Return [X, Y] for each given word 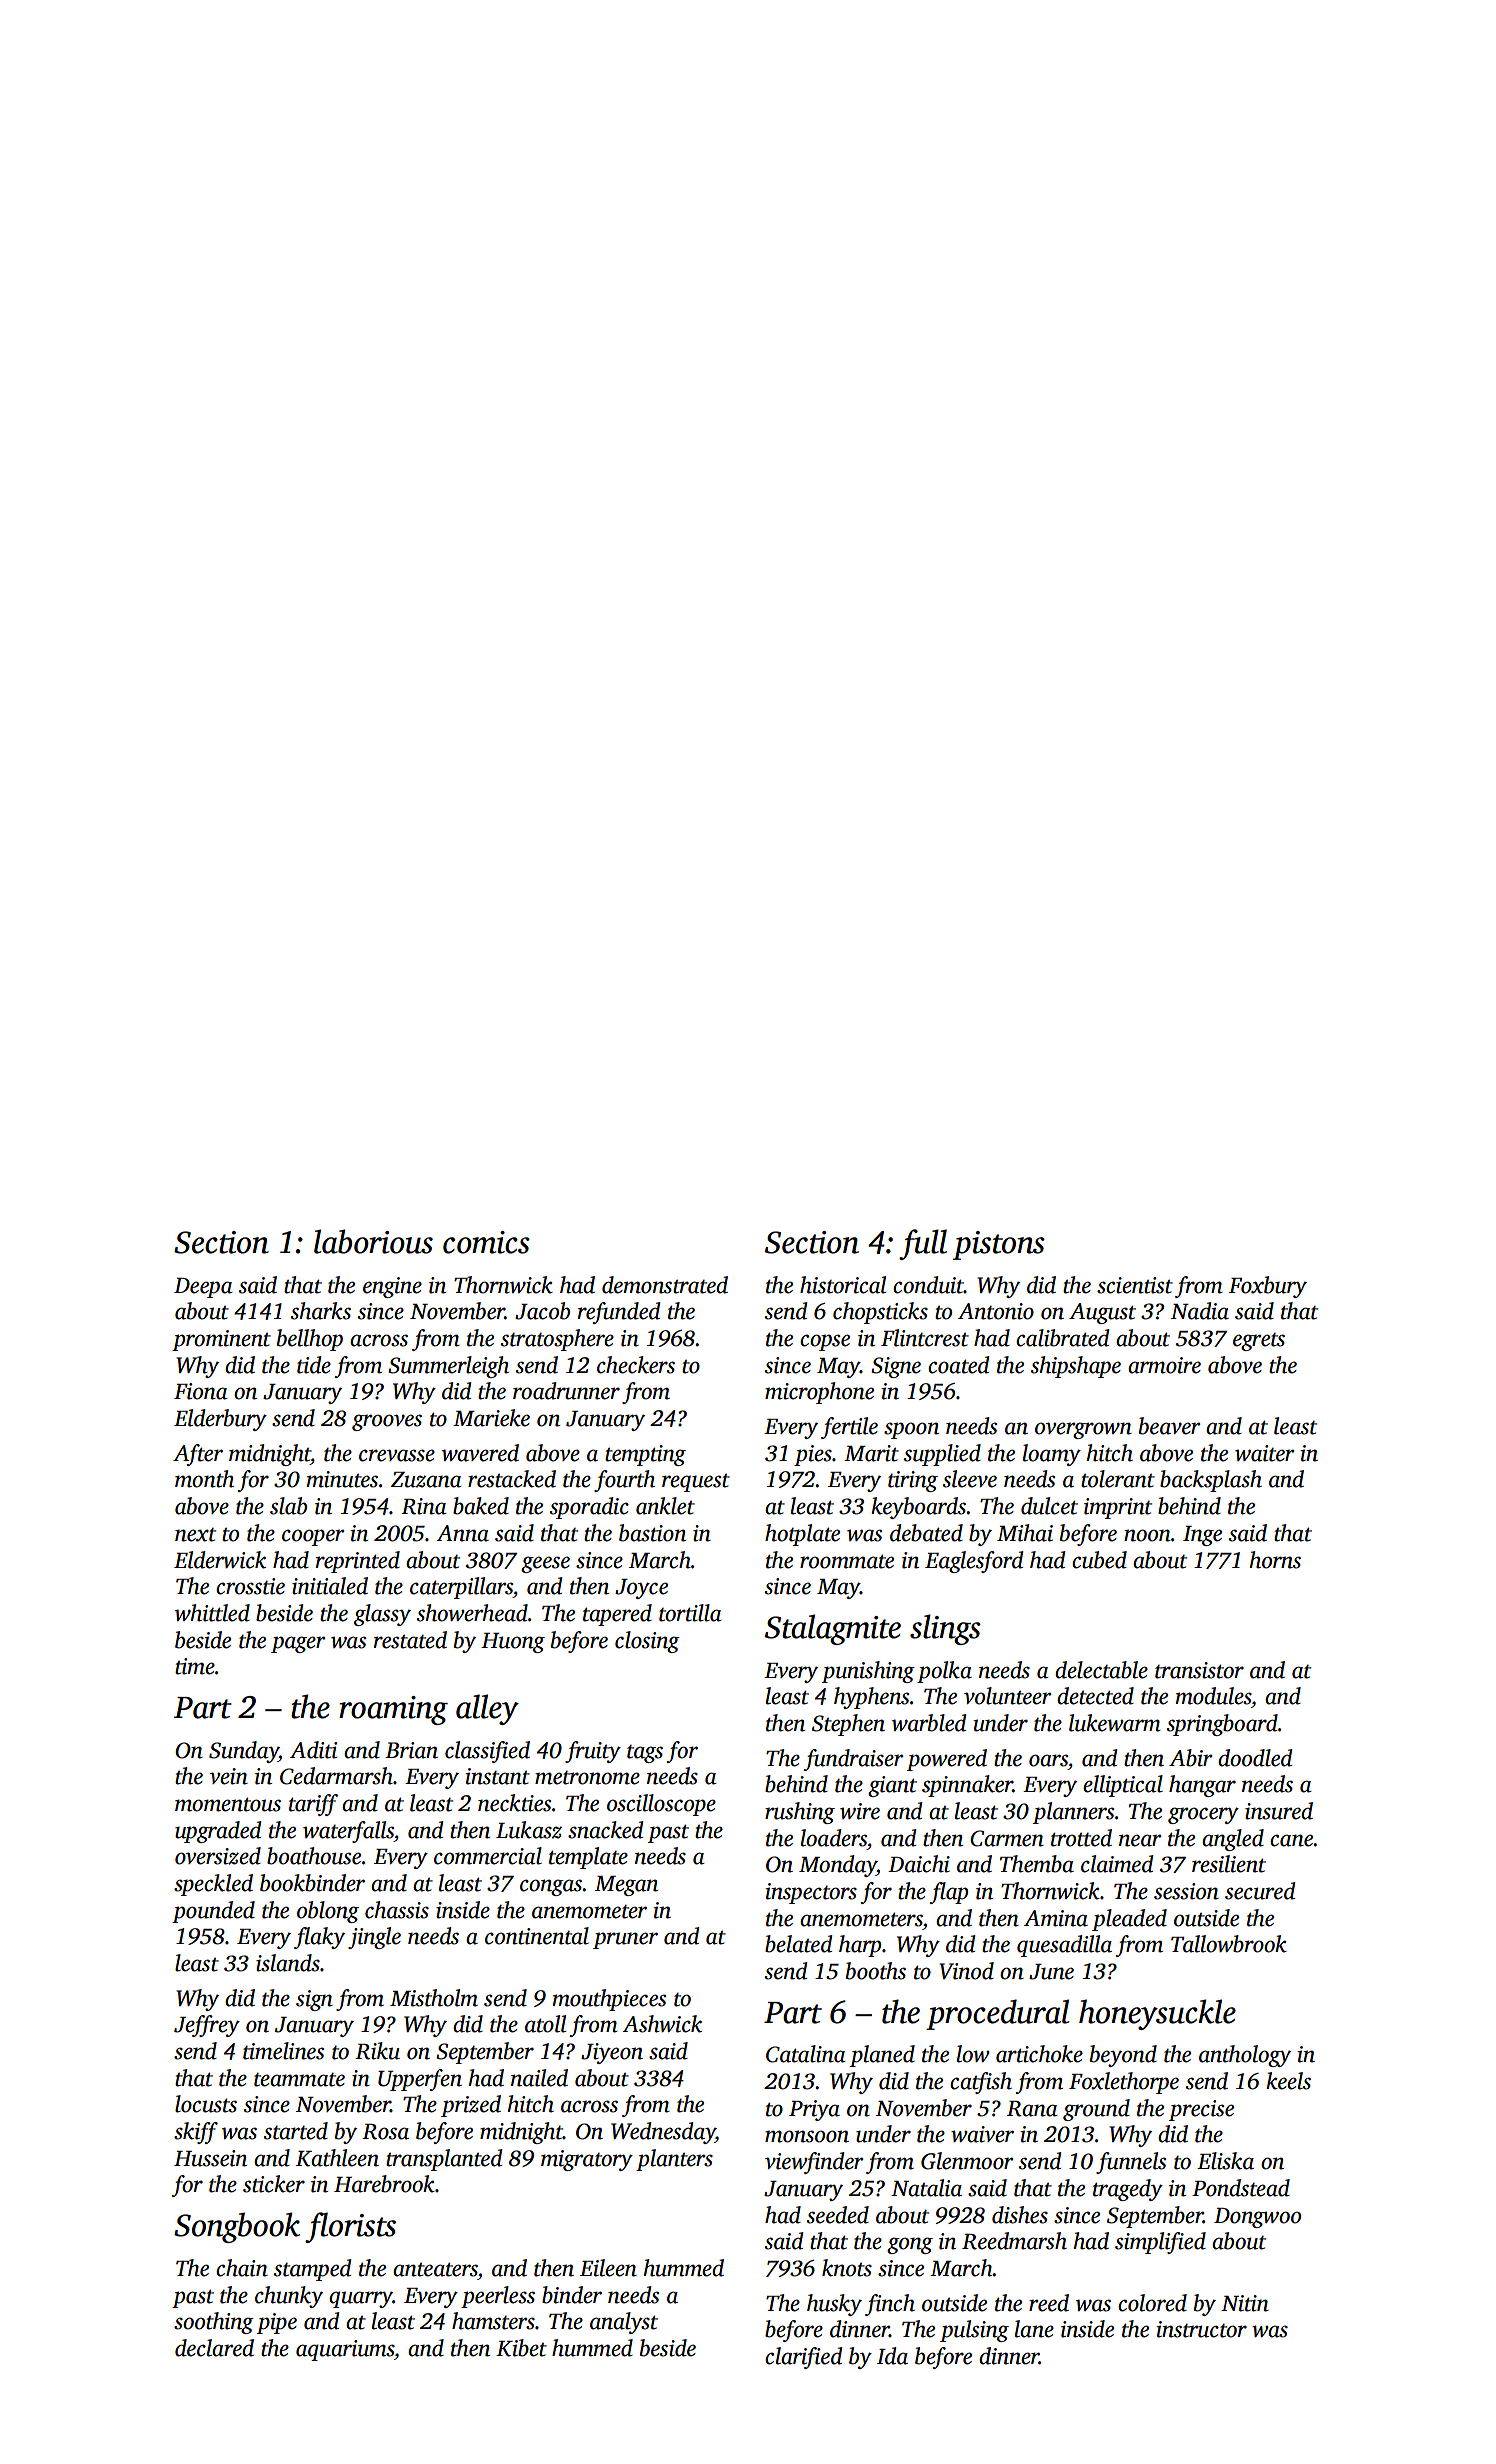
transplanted [444, 2160]
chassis [397, 1910]
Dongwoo [1257, 2218]
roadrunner [566, 1391]
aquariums [345, 2350]
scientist [1135, 1285]
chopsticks [880, 1313]
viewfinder [814, 2163]
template [588, 1858]
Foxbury [1268, 1287]
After [198, 1455]
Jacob [542, 1311]
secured [1260, 1891]
